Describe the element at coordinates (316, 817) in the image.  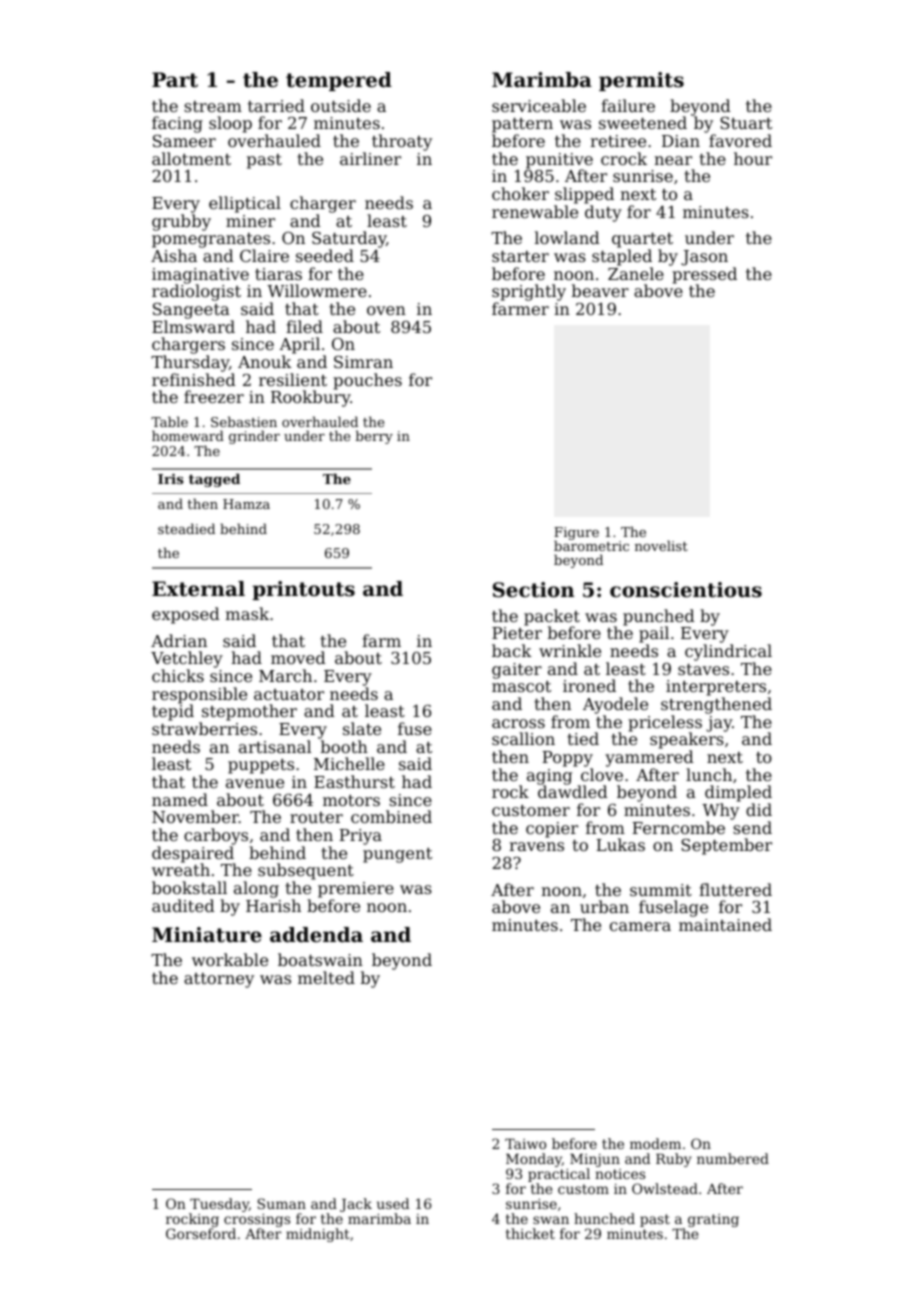
I see `router` at that location.
